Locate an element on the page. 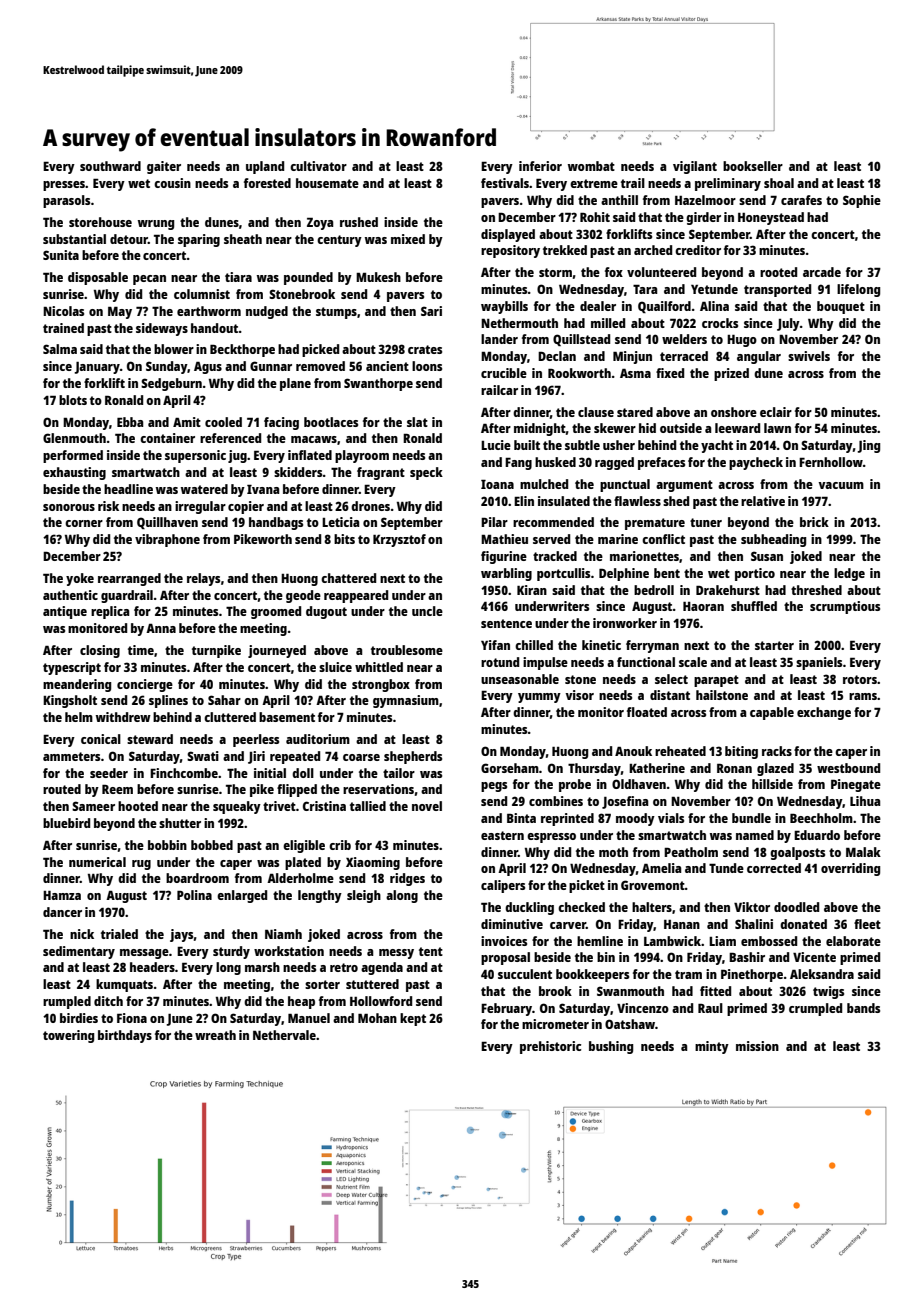  steward is located at coordinates (150, 739).
